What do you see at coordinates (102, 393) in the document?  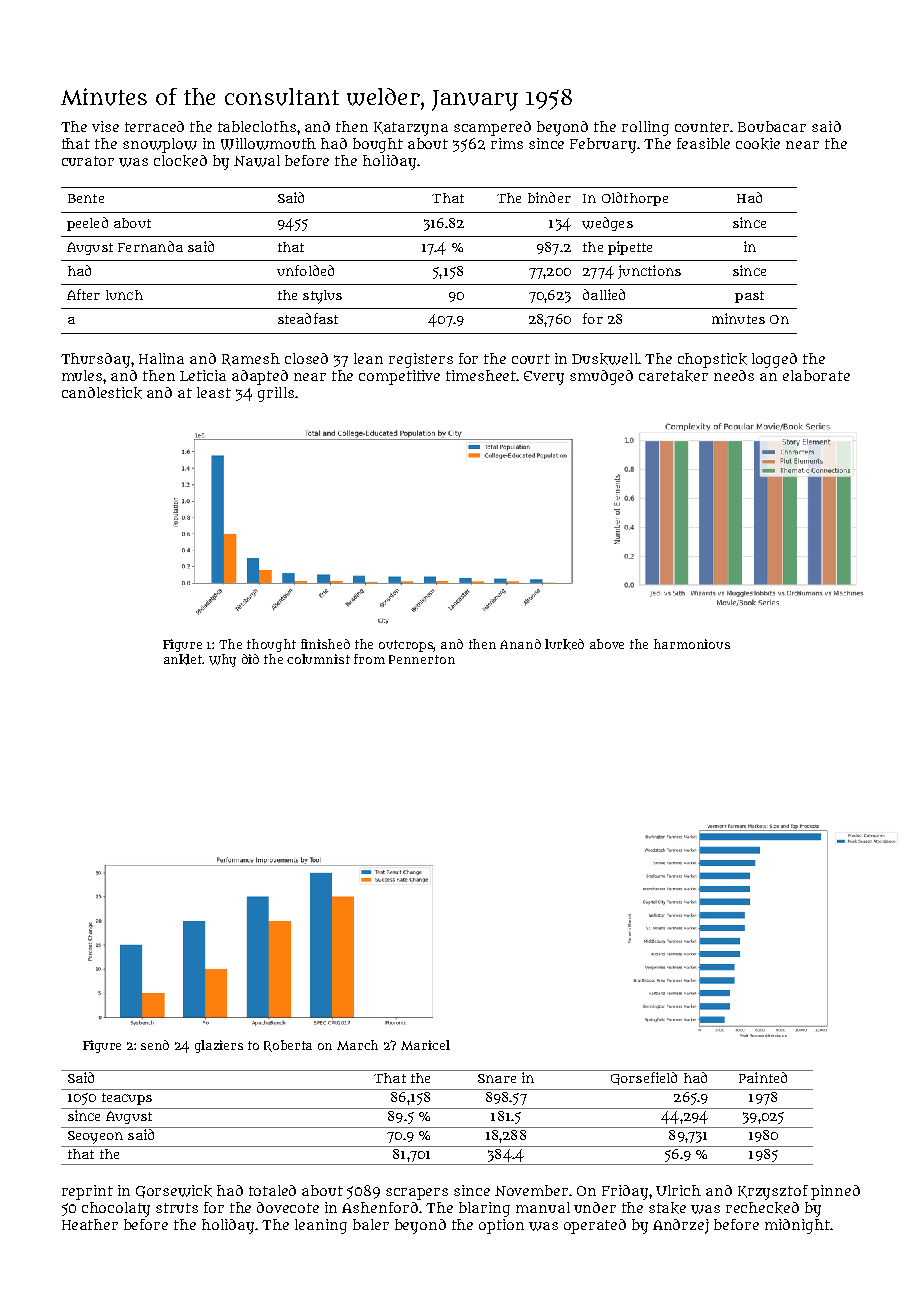 I see `candlestick` at bounding box center [102, 393].
